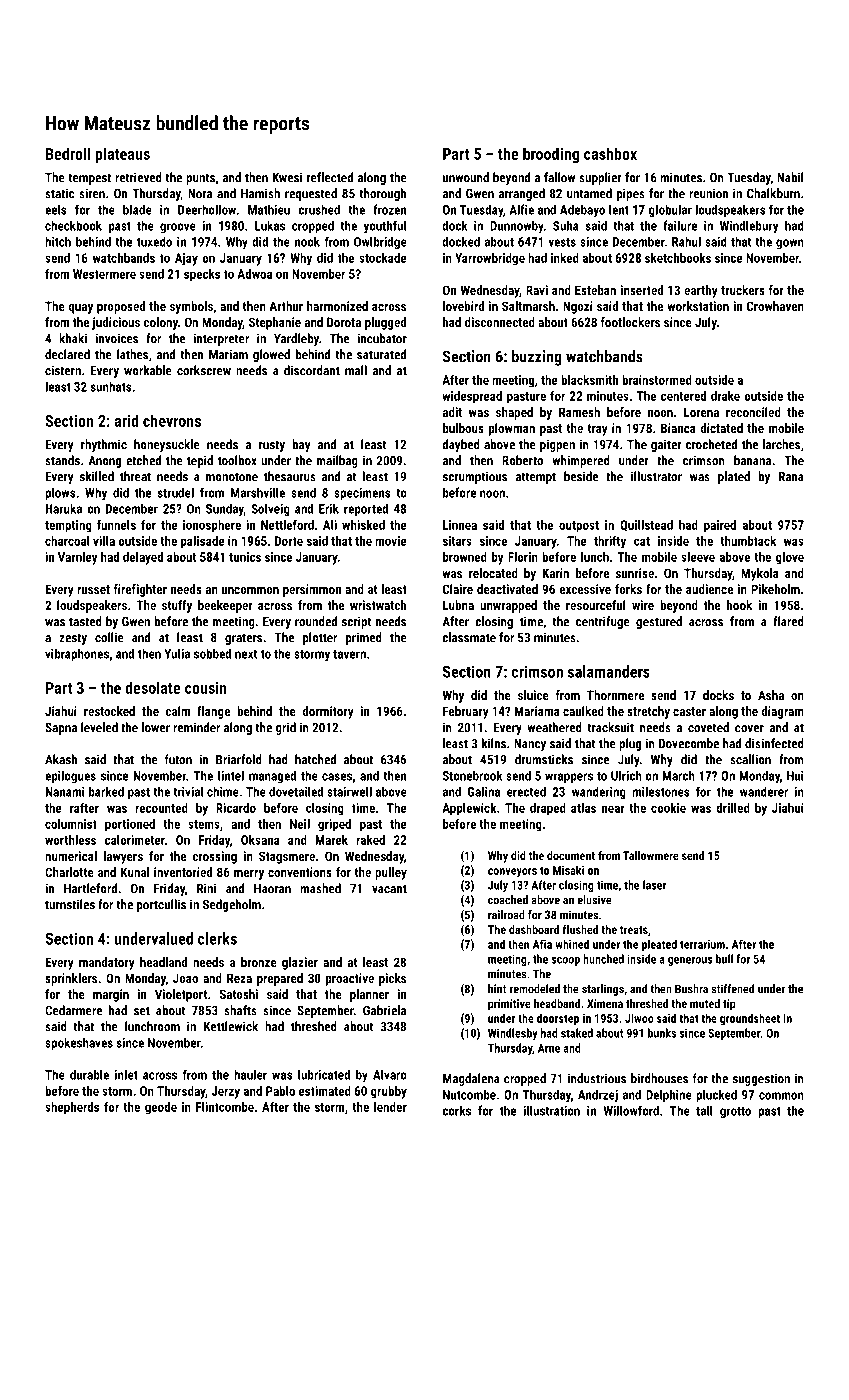  What do you see at coordinates (72, 1108) in the screenshot?
I see `shepherds` at bounding box center [72, 1108].
